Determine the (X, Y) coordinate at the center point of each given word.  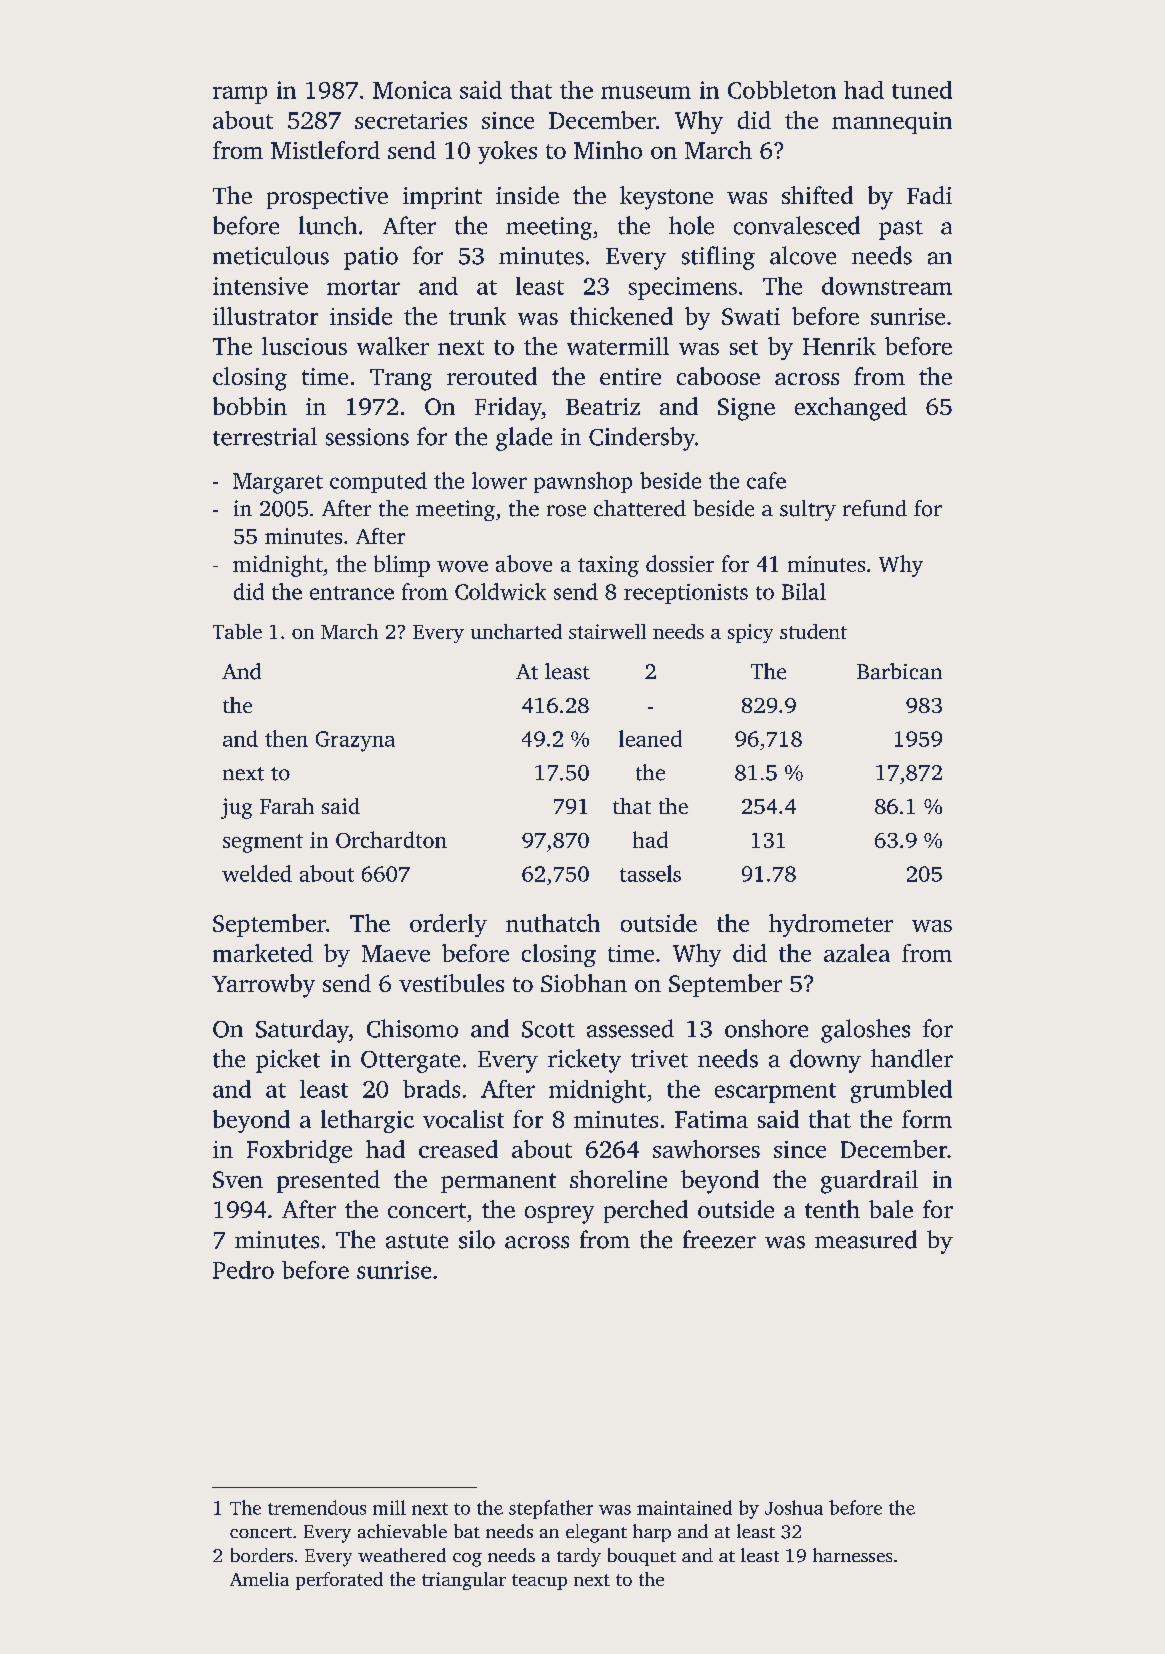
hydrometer (831, 925)
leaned (650, 738)
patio (371, 258)
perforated (339, 1581)
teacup (539, 1582)
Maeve (396, 953)
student (813, 631)
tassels (650, 873)
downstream (887, 286)
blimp (402, 566)
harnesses (852, 1555)
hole (691, 225)
